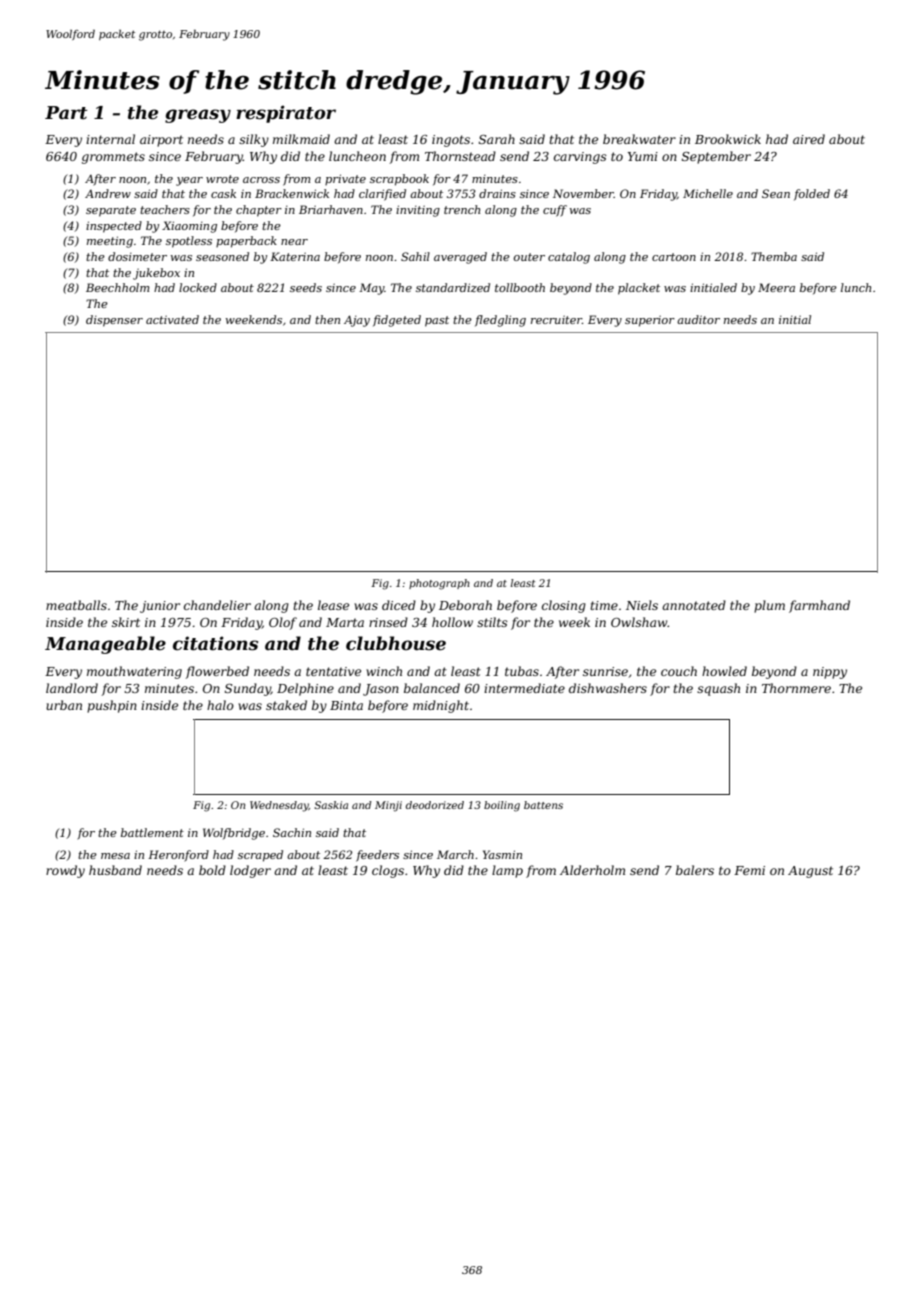  I want to click on deodorized, so click(435, 805).
